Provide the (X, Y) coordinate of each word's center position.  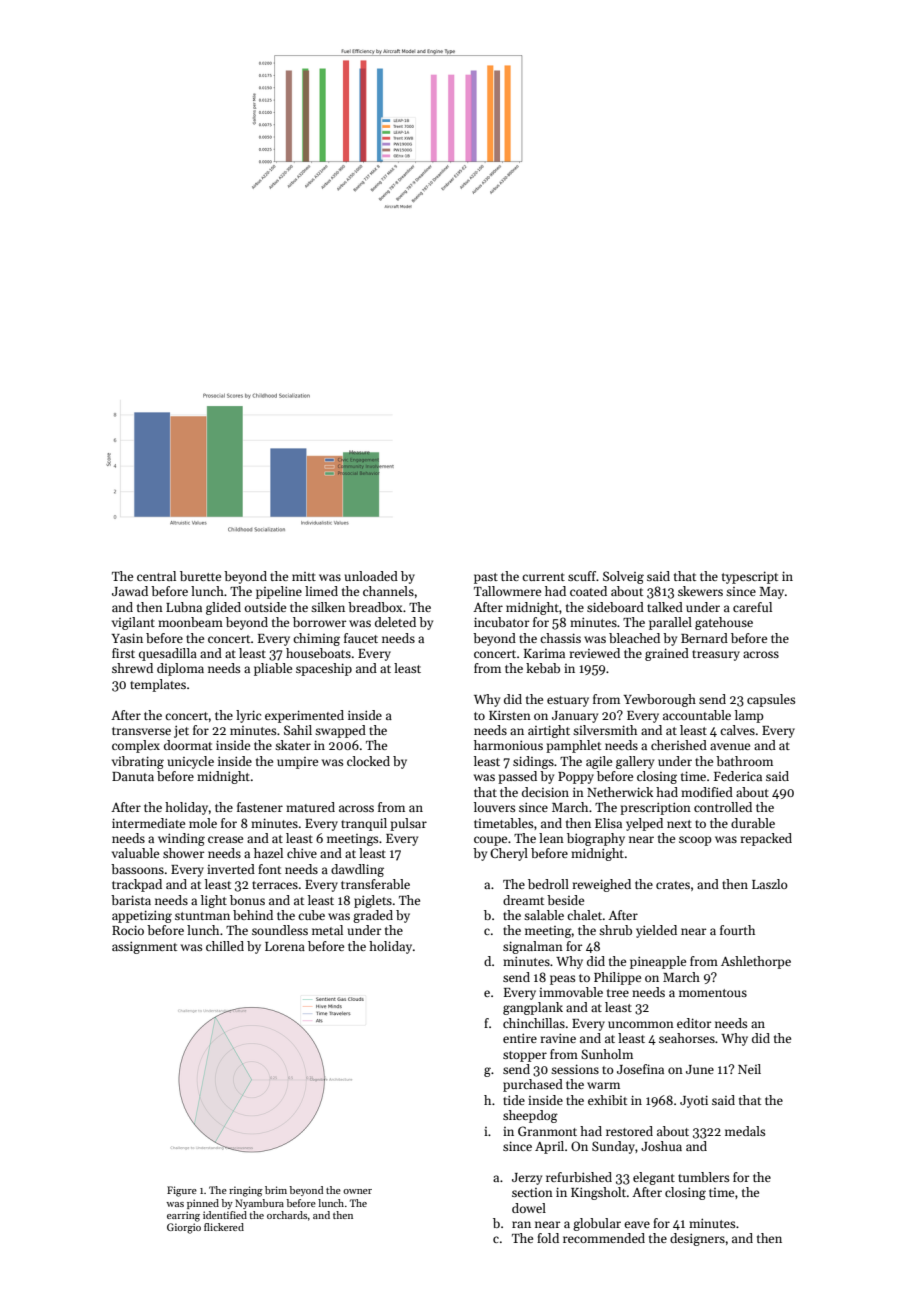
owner (357, 1191)
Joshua (661, 1146)
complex (136, 746)
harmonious (508, 745)
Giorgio (184, 1228)
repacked (766, 839)
